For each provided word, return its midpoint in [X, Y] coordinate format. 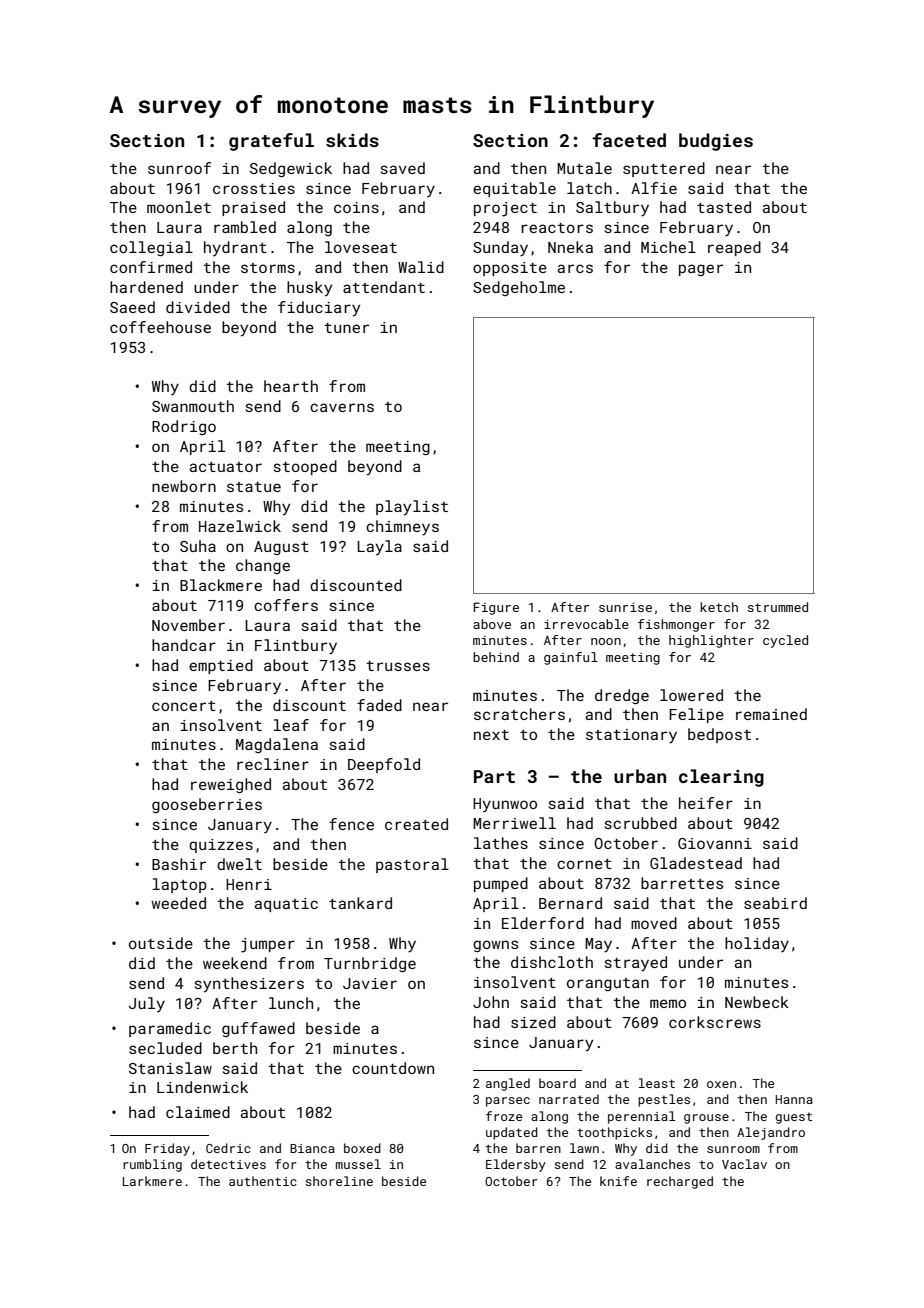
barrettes [682, 883]
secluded [165, 1048]
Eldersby [516, 1165]
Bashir [179, 864]
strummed [778, 607]
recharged [680, 1182]
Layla [379, 547]
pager [701, 270]
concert [184, 706]
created [416, 824]
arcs [575, 268]
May [598, 945]
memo [668, 1003]
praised [253, 208]
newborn [184, 486]
